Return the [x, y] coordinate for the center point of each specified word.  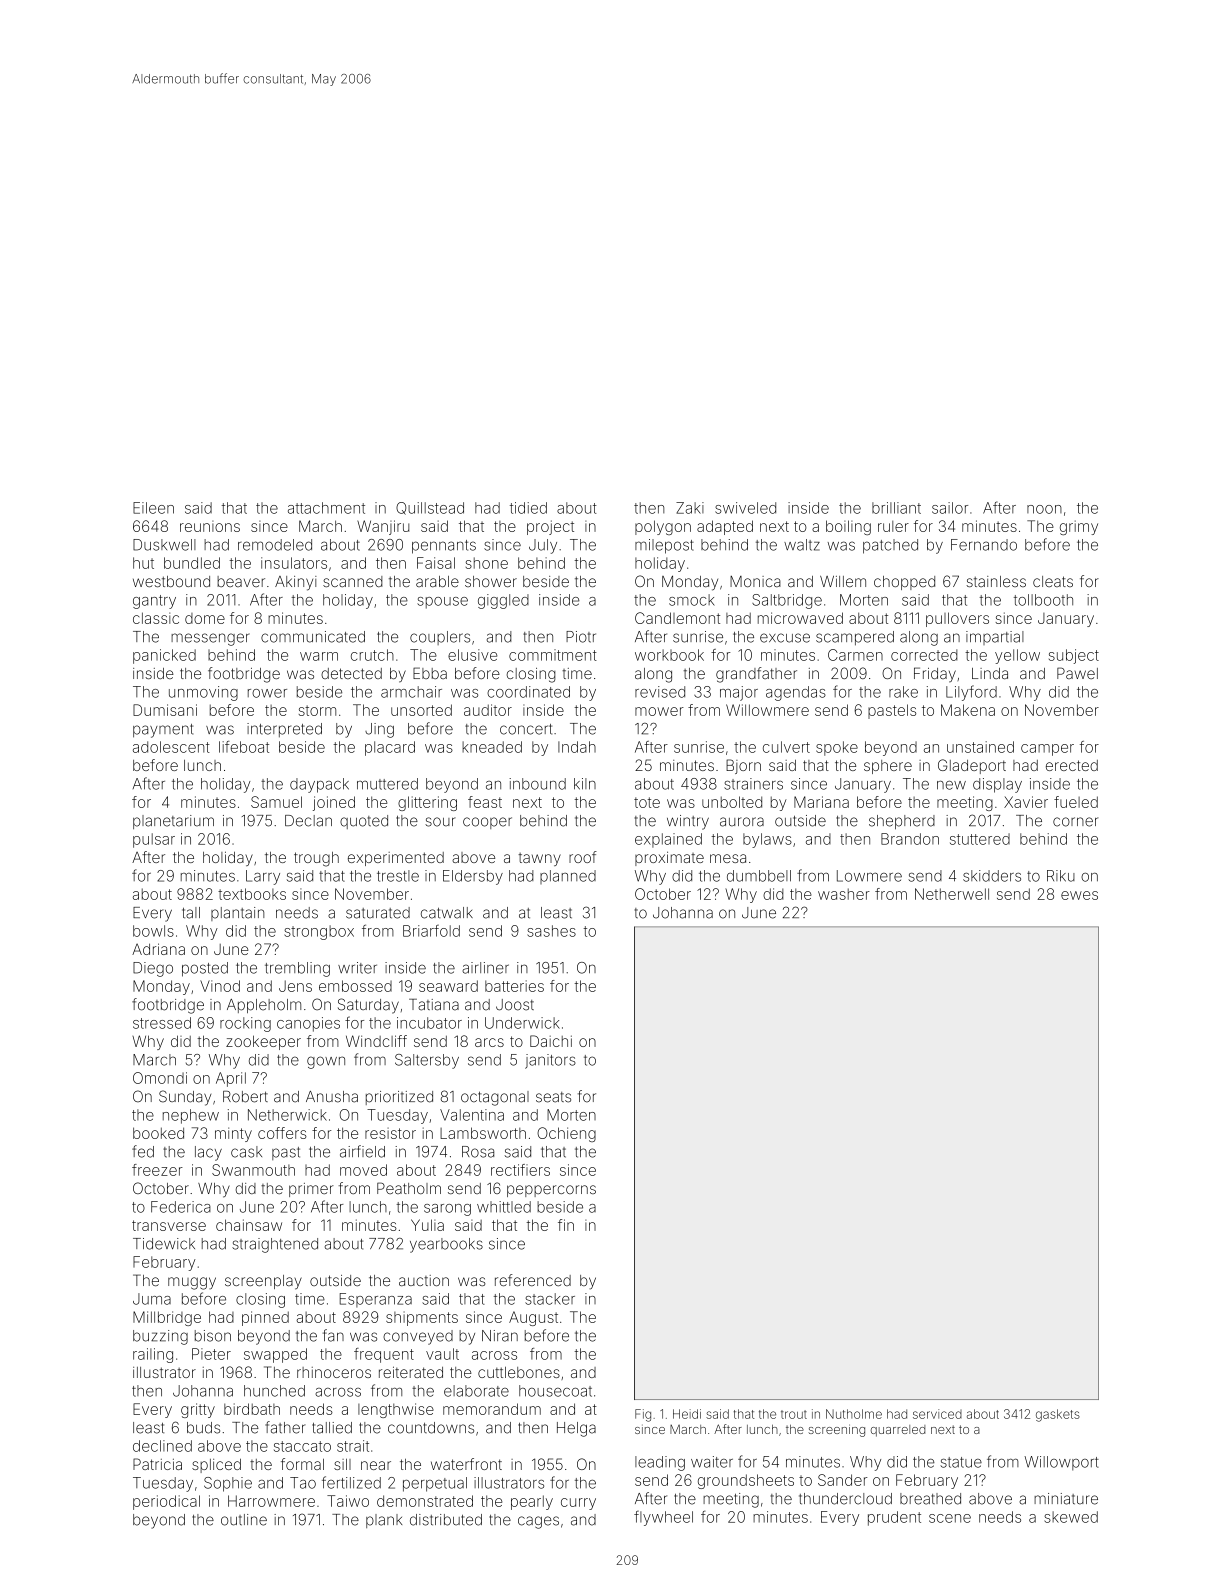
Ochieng [566, 1134]
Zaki [690, 508]
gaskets [1058, 1415]
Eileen [153, 508]
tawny [539, 859]
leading [660, 1463]
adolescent [171, 747]
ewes [1079, 895]
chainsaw [249, 1225]
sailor [950, 508]
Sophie [228, 1484]
